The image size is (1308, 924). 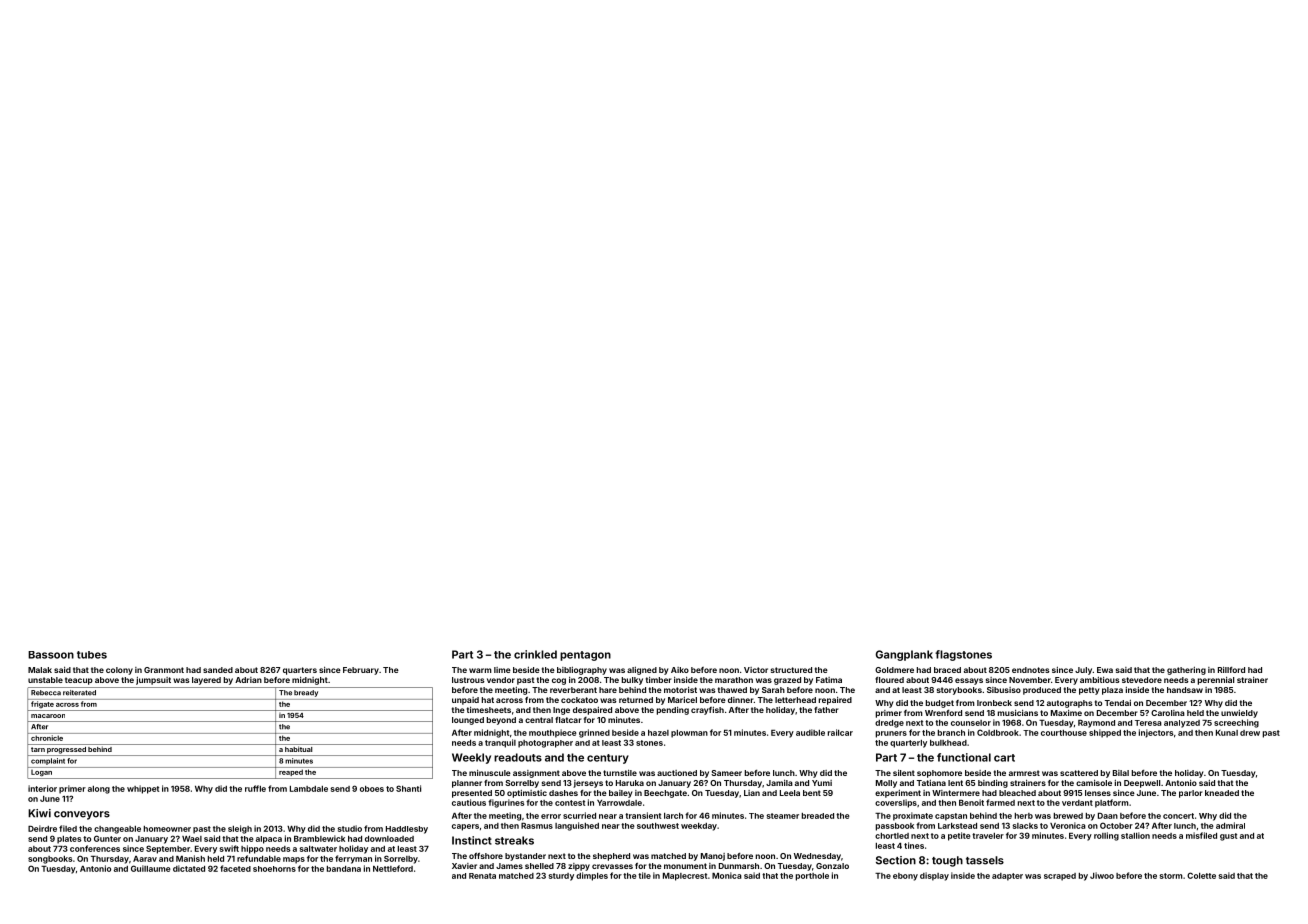 I want to click on concert, so click(x=1178, y=816).
